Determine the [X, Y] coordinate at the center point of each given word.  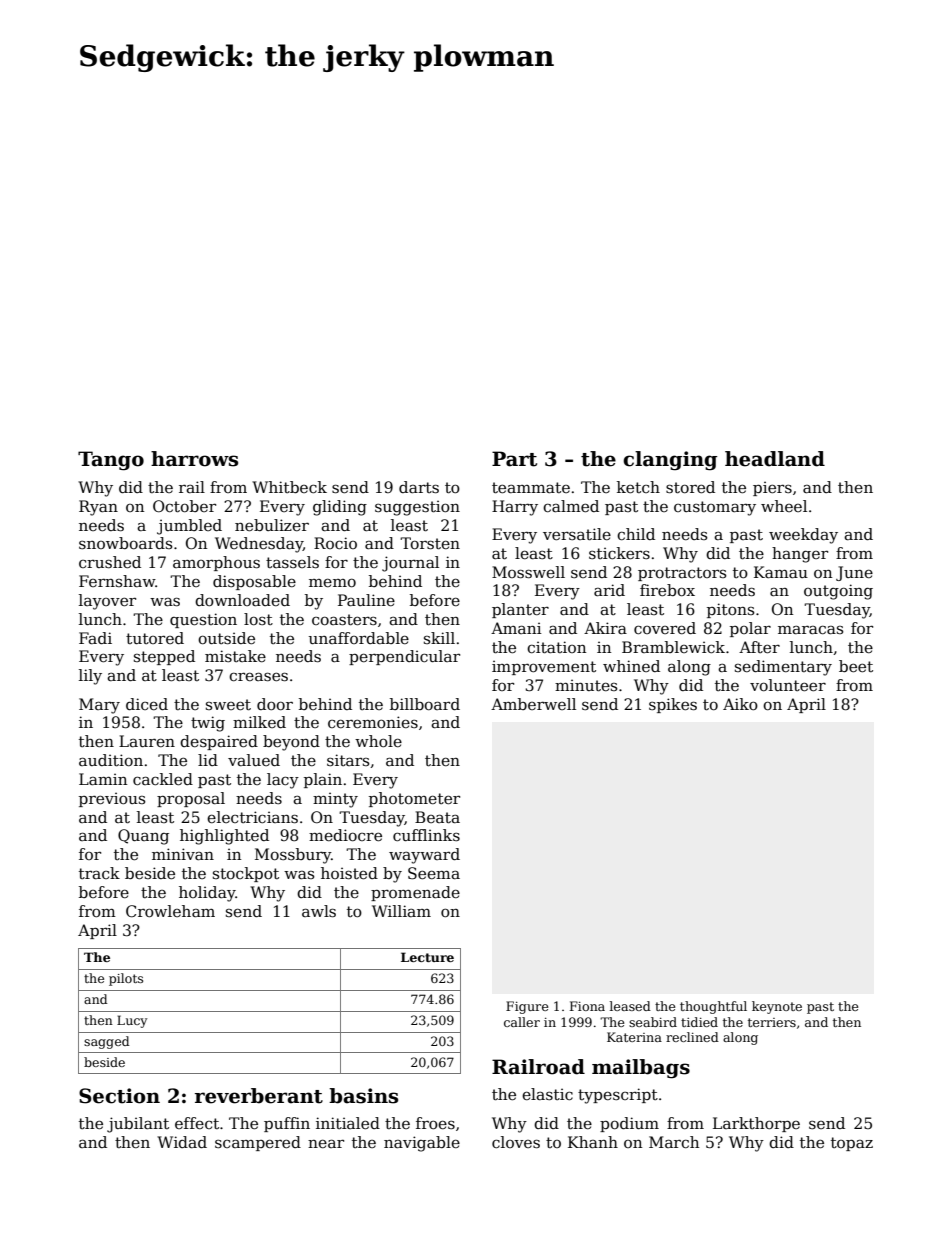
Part [514, 459]
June [854, 573]
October [184, 506]
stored [690, 487]
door [275, 704]
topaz [852, 1144]
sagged [107, 1042]
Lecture [427, 957]
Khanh [593, 1142]
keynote [777, 1007]
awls [319, 911]
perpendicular [404, 657]
